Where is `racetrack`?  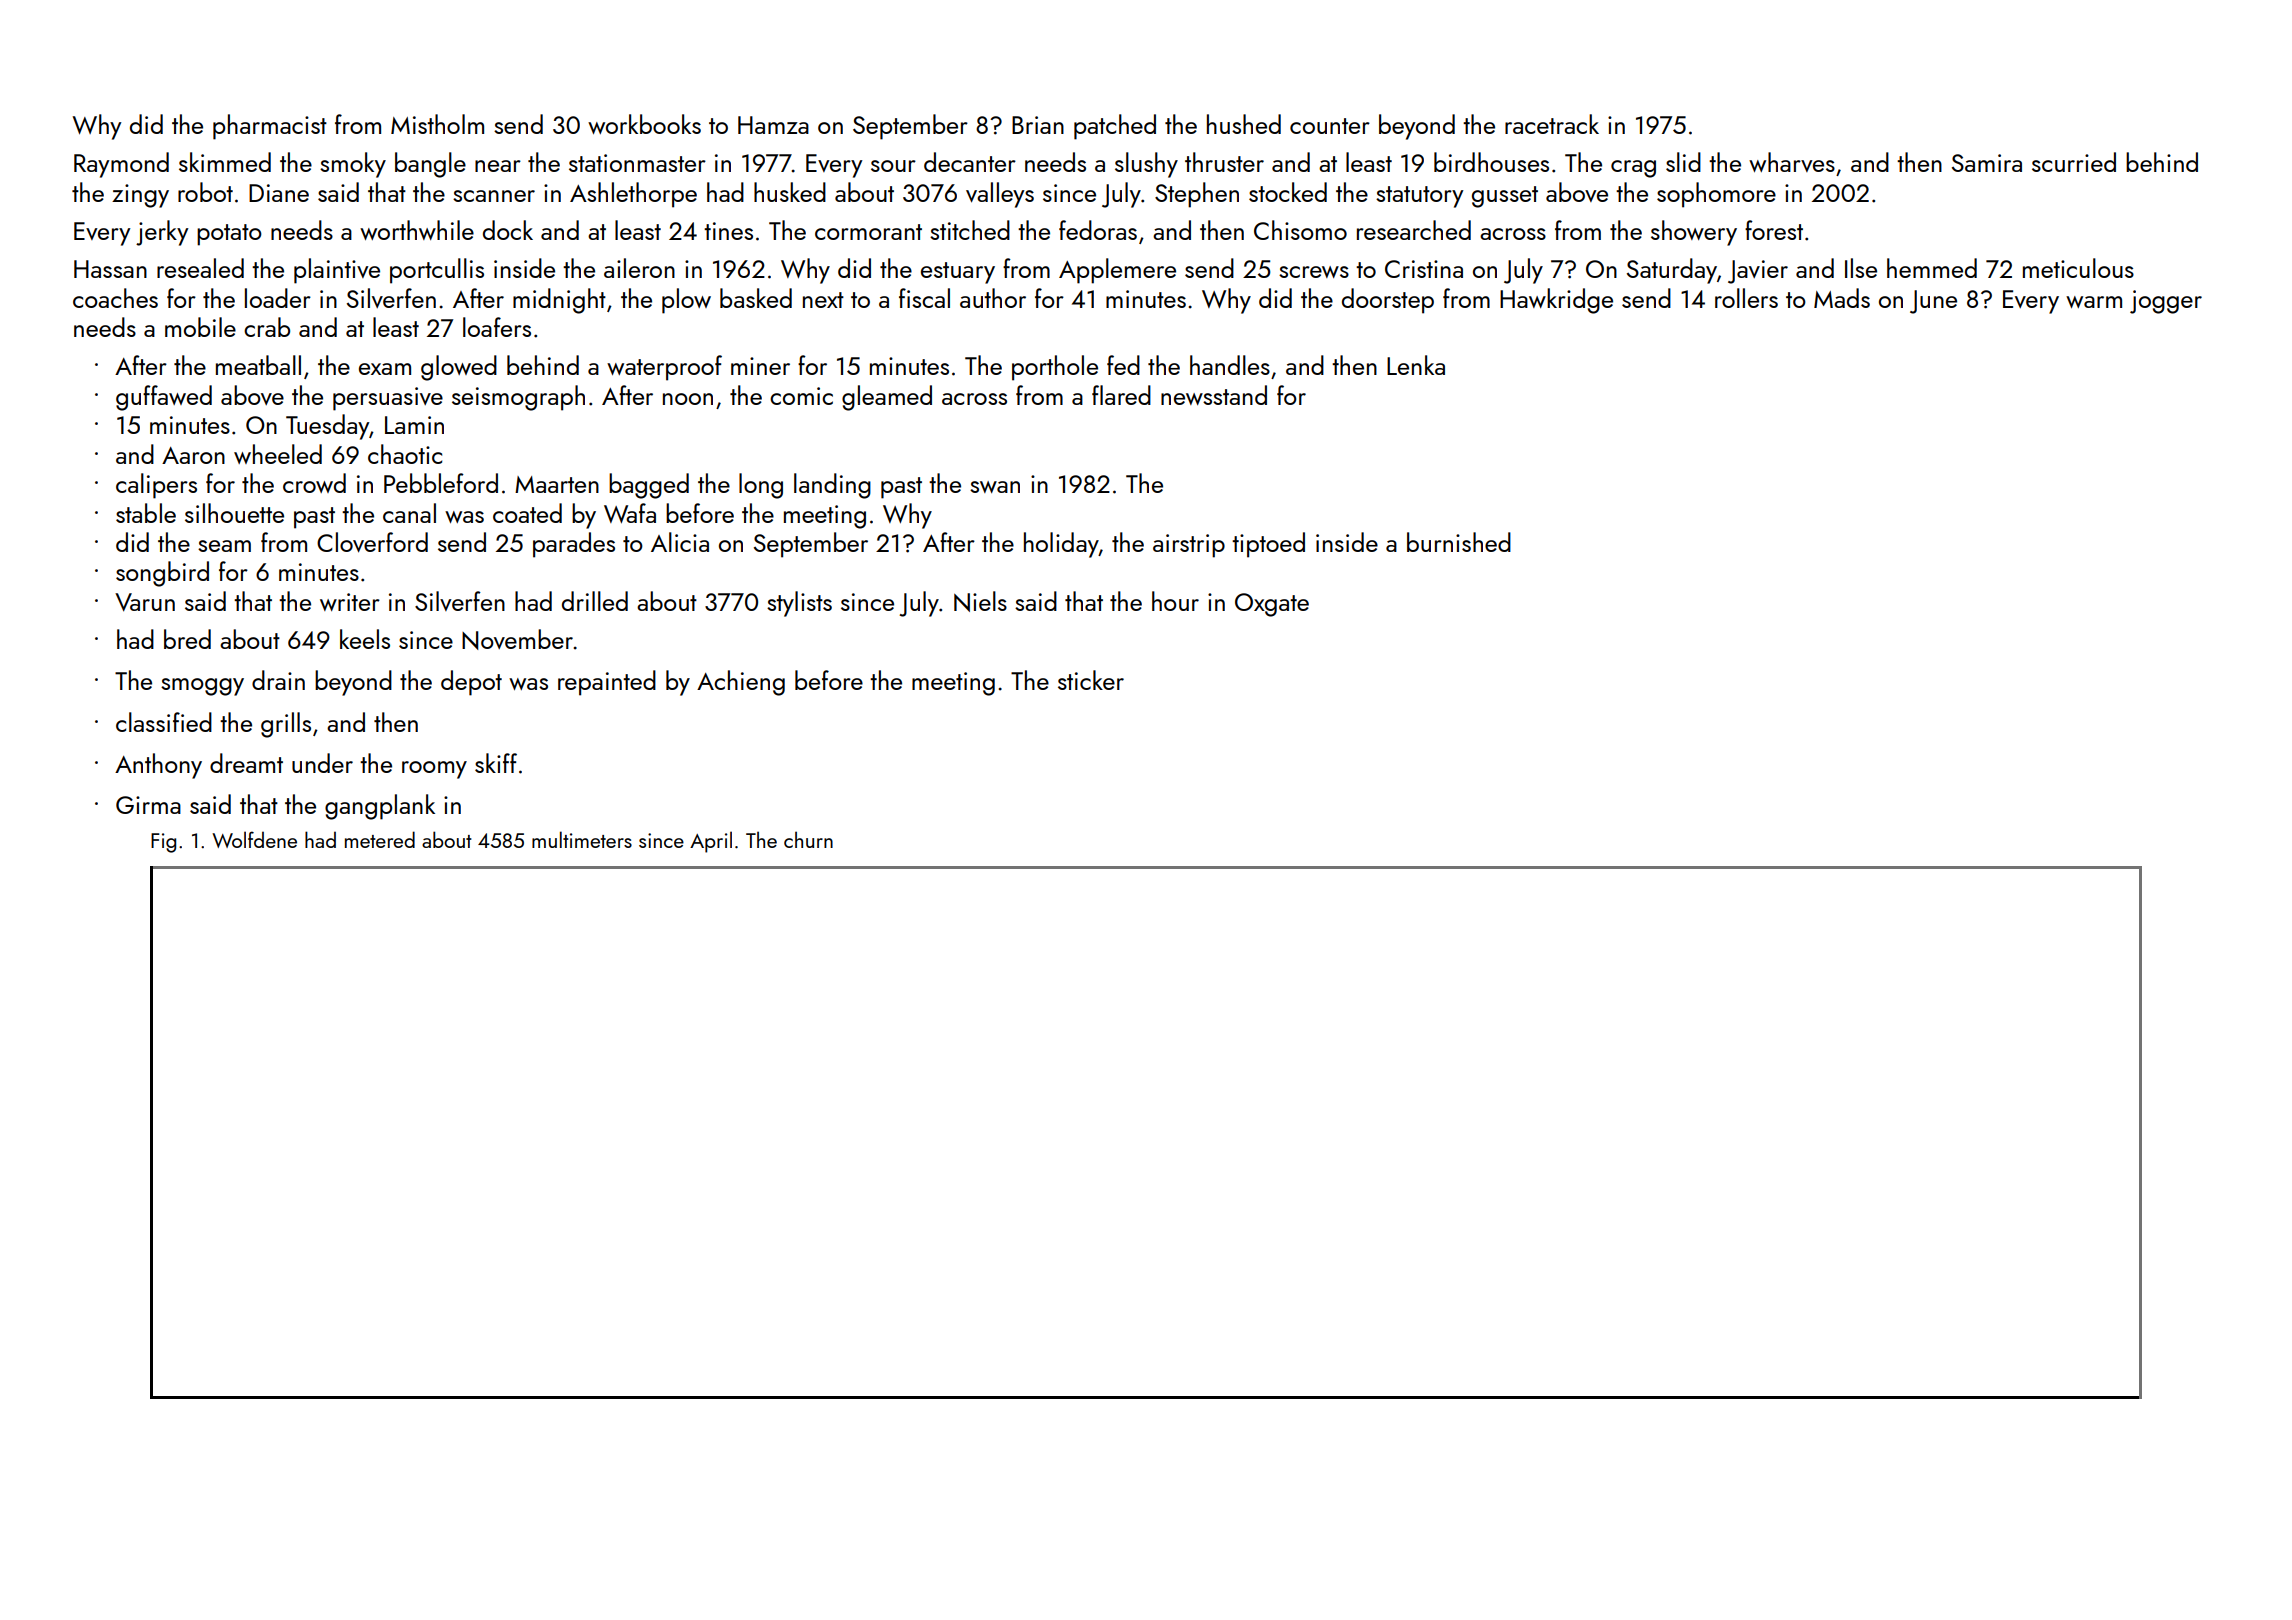
racetrack is located at coordinates (1552, 124).
